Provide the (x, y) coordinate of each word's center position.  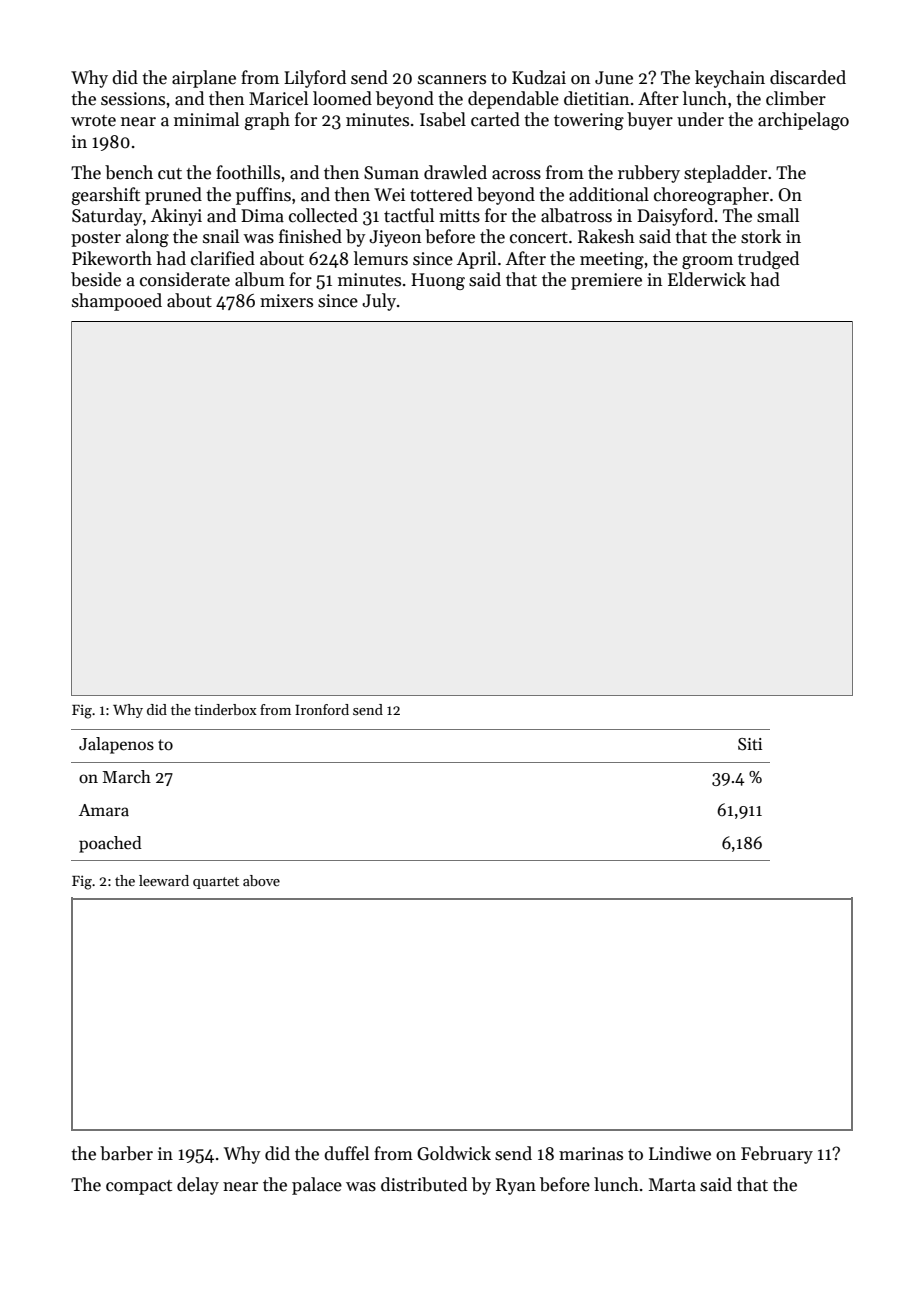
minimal (206, 119)
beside (96, 279)
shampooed (117, 302)
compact (139, 1187)
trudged (768, 260)
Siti (750, 744)
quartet (216, 883)
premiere (606, 281)
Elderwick (707, 279)
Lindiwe (680, 1153)
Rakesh (606, 236)
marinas (591, 1154)
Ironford (322, 709)
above (261, 880)
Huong (438, 281)
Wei (389, 195)
